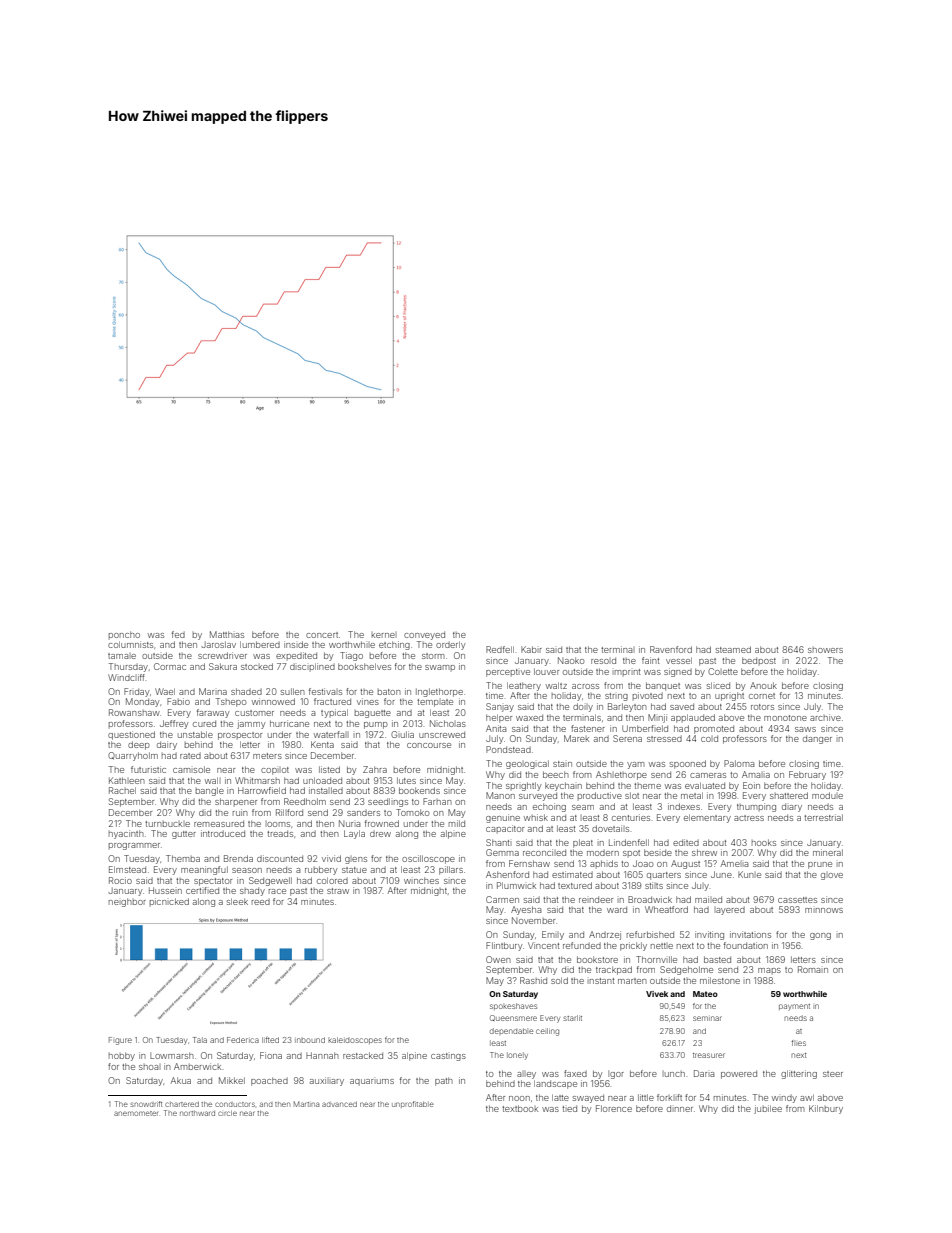  I want to click on Layla, so click(354, 834).
